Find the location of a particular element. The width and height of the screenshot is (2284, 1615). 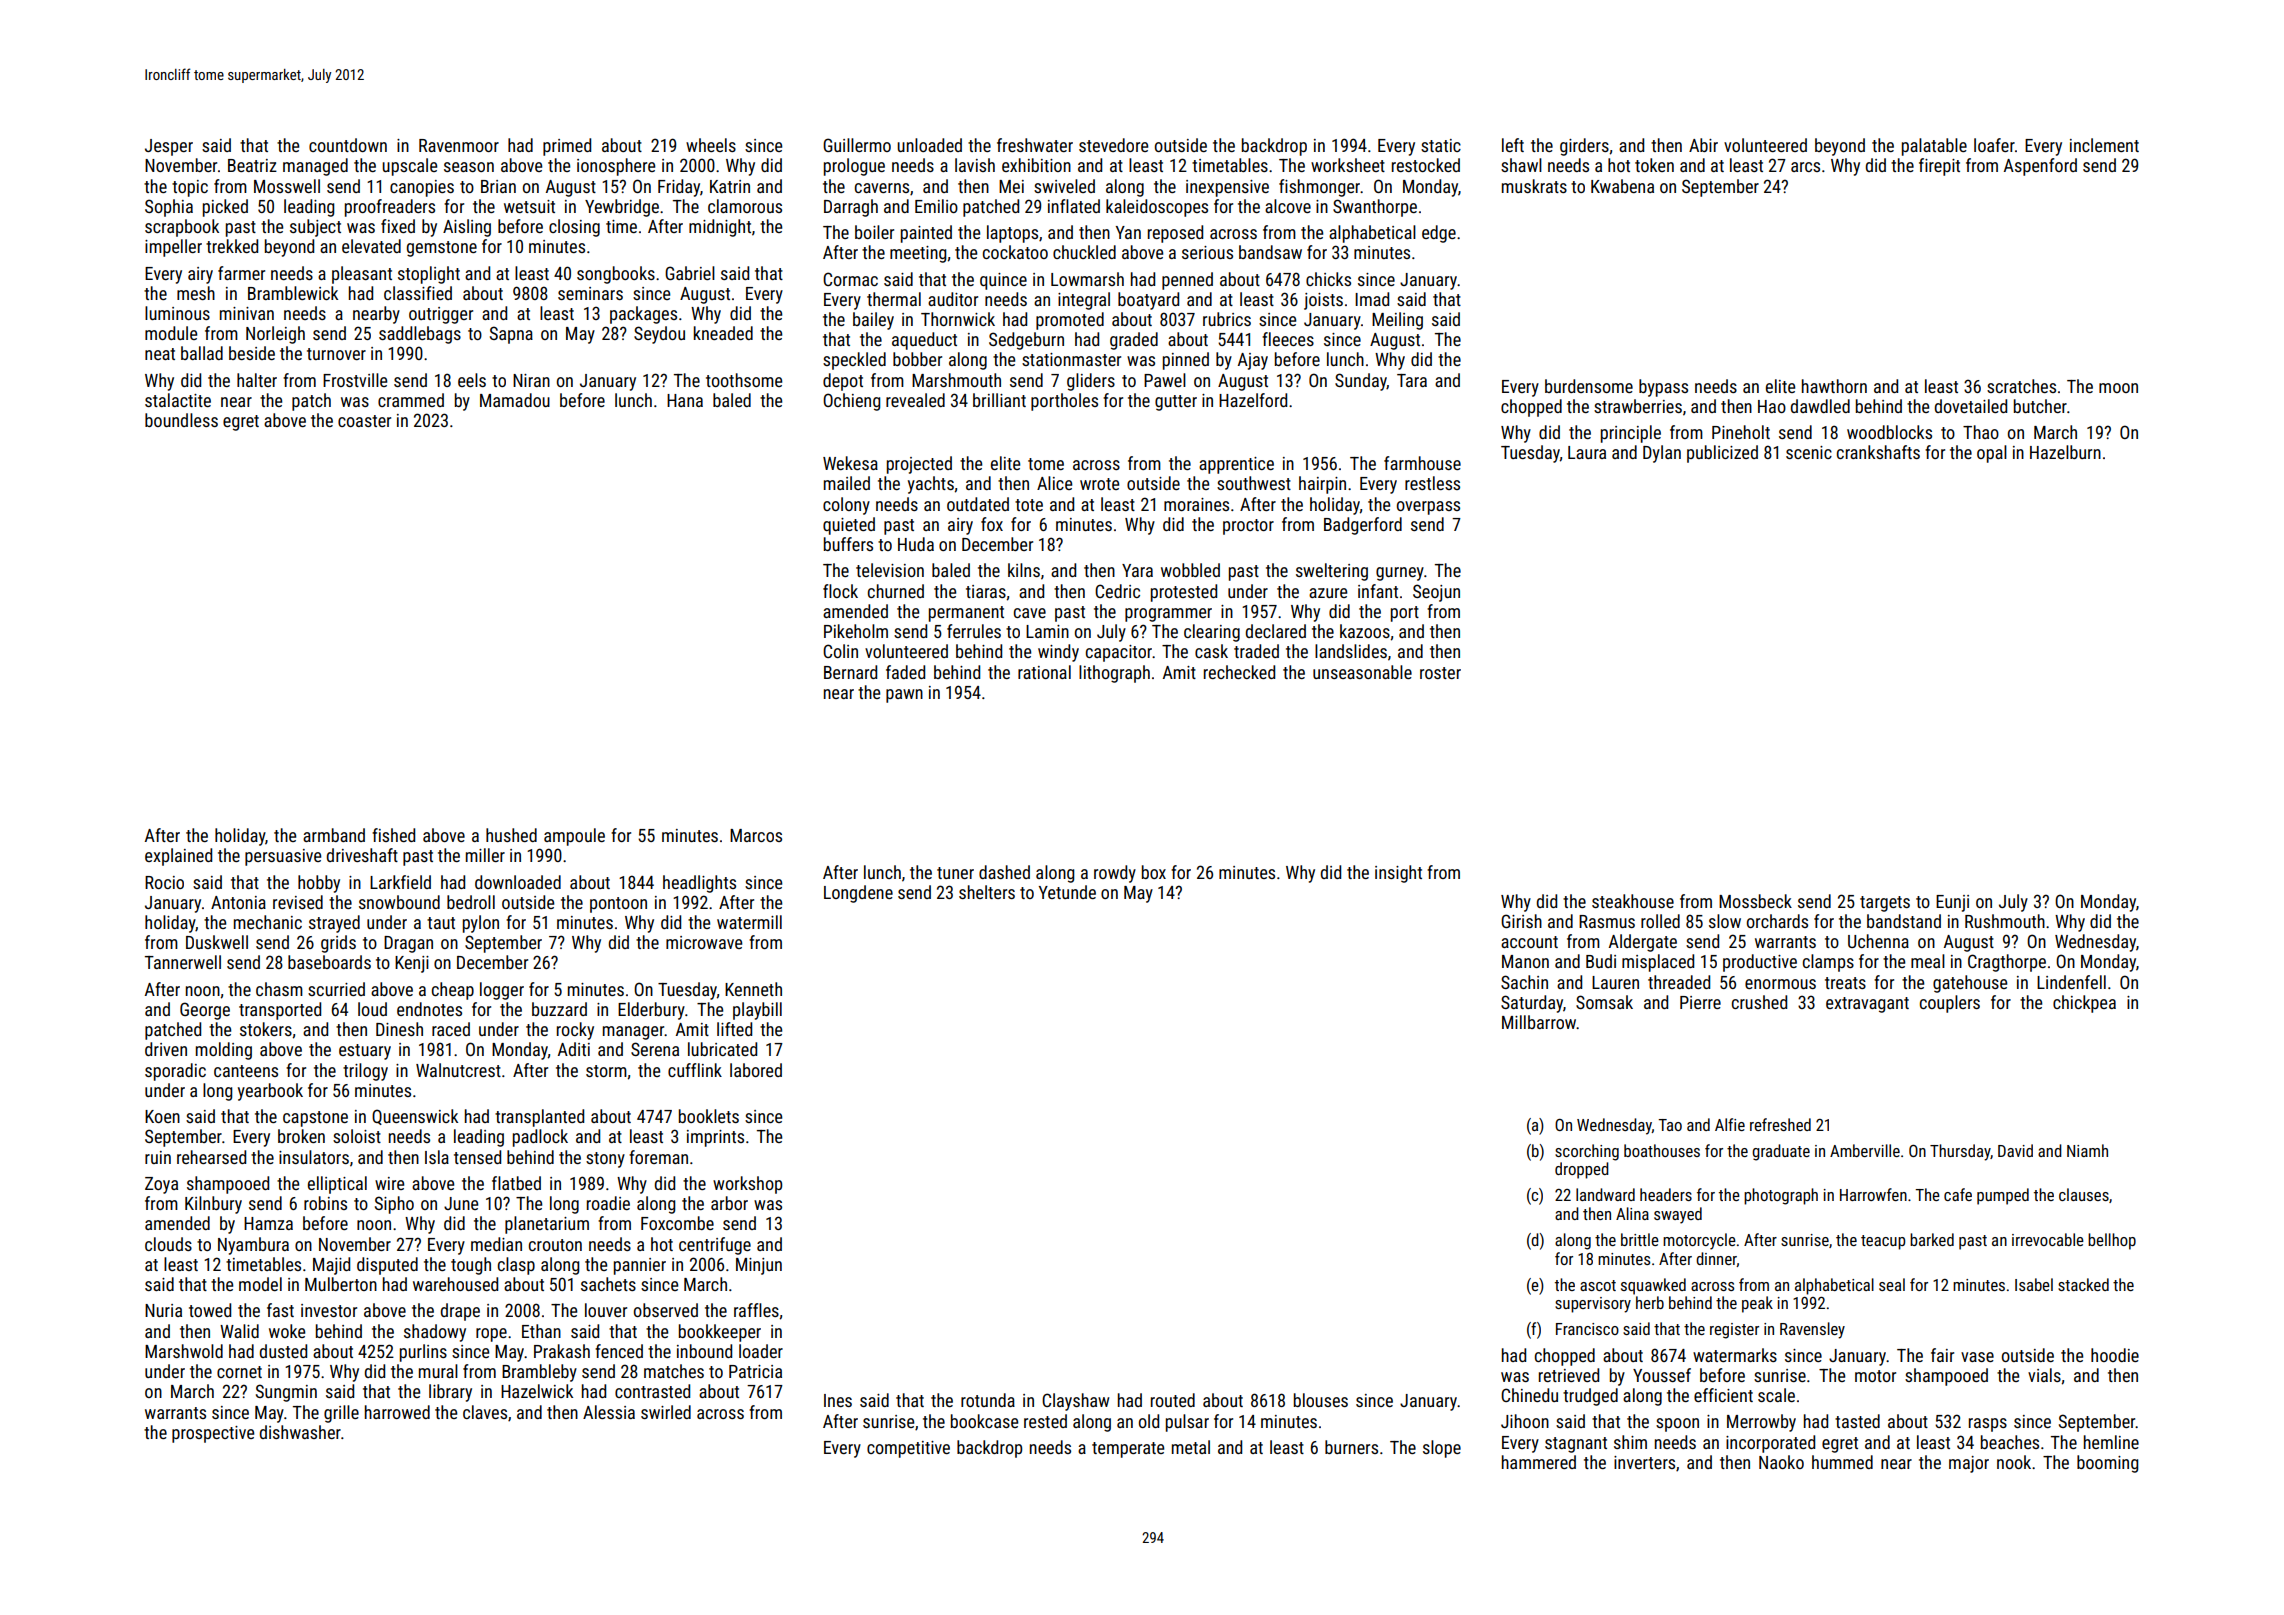

roster is located at coordinates (1440, 673).
